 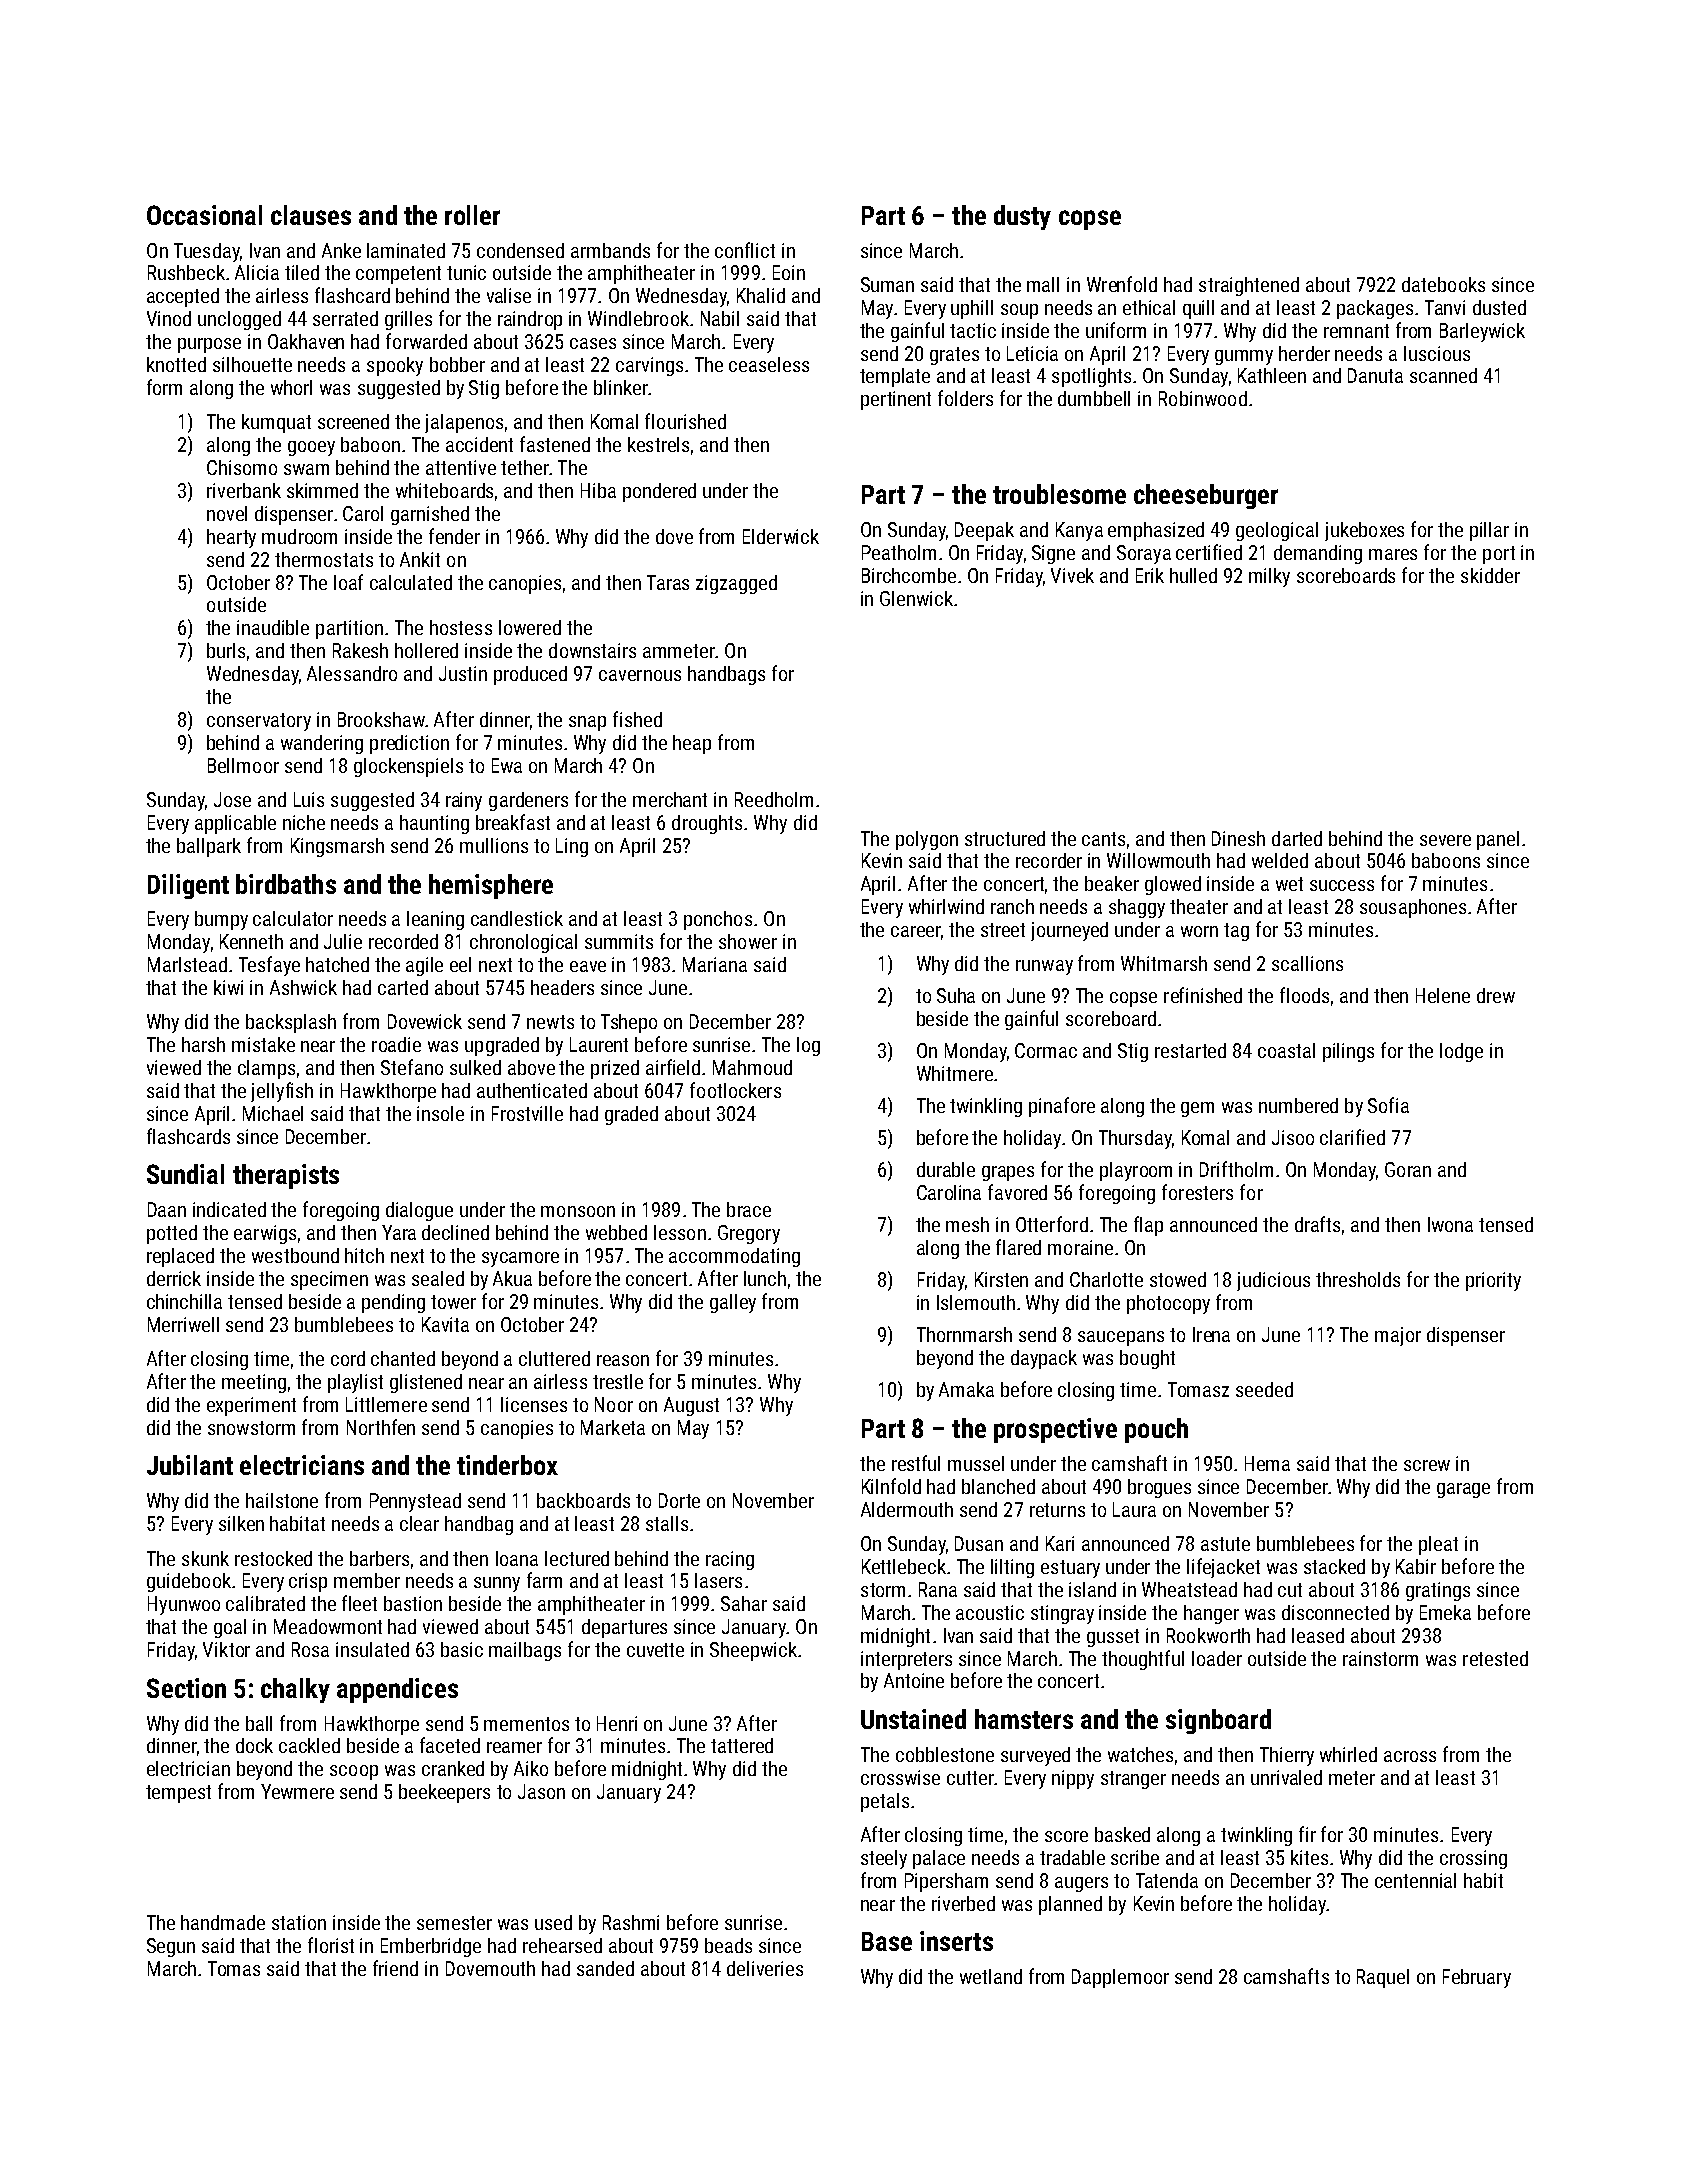 I want to click on Sofia, so click(x=1388, y=1105).
